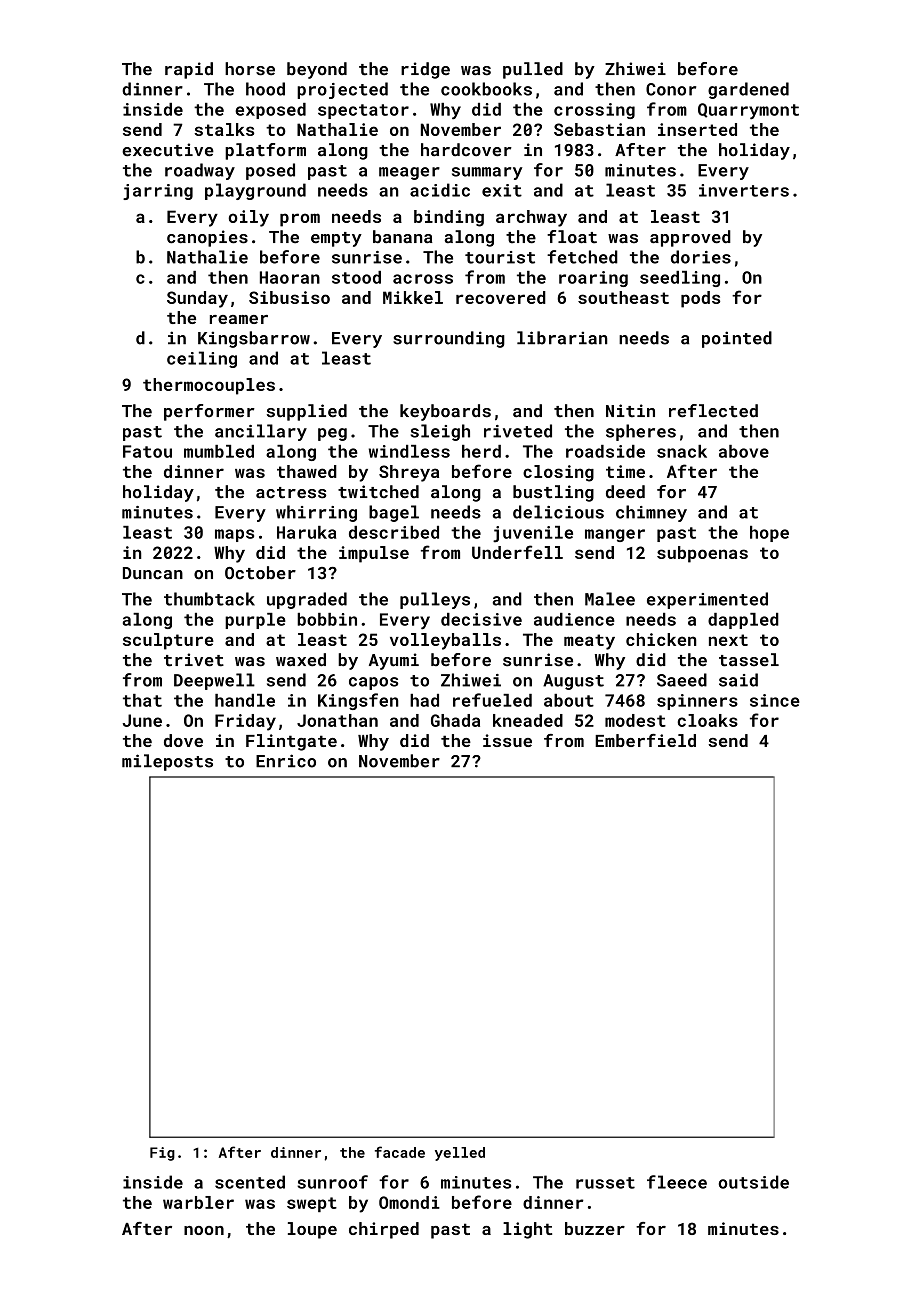  What do you see at coordinates (162, 1154) in the screenshot?
I see `Fig` at bounding box center [162, 1154].
